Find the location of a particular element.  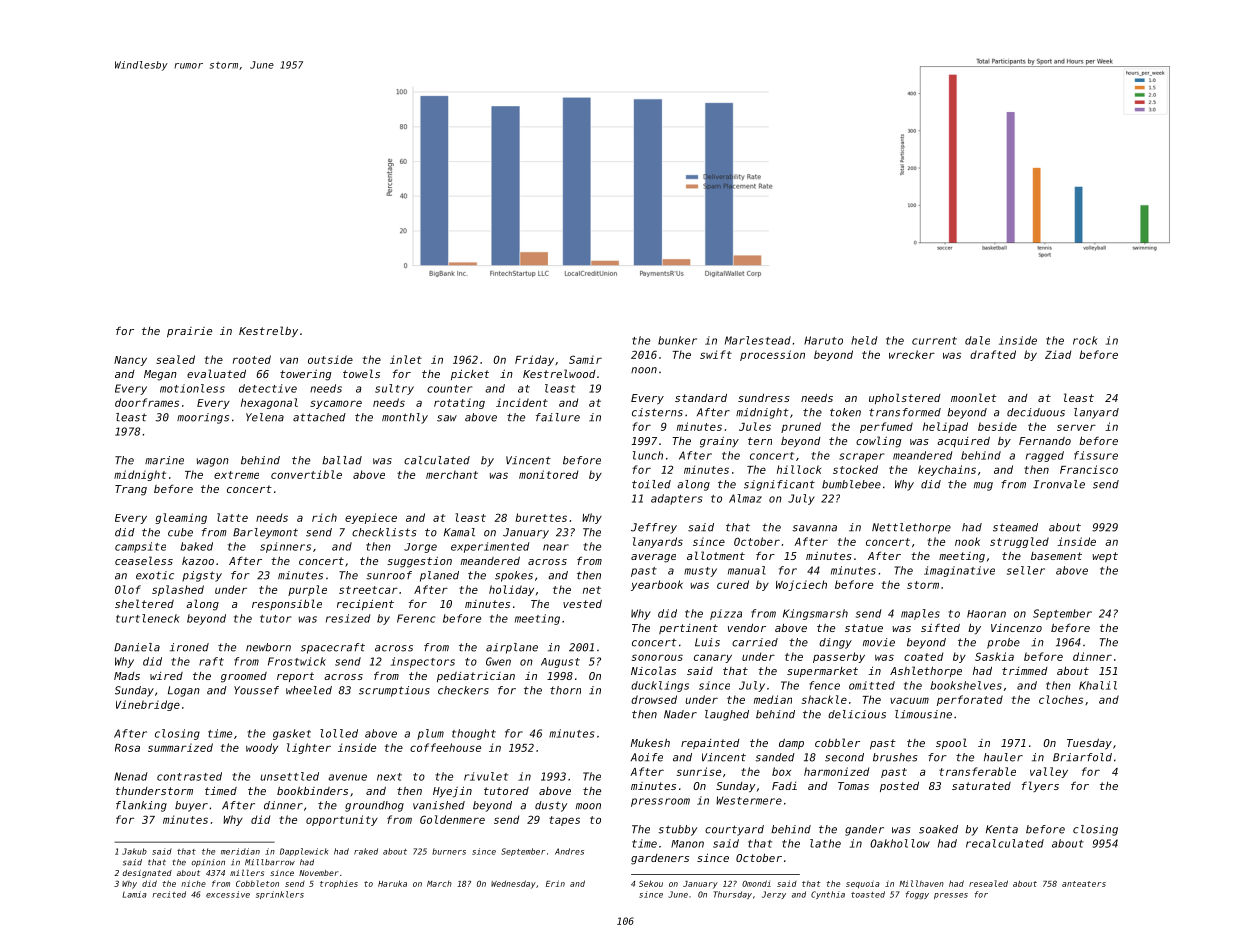

bookshelves is located at coordinates (966, 685).
